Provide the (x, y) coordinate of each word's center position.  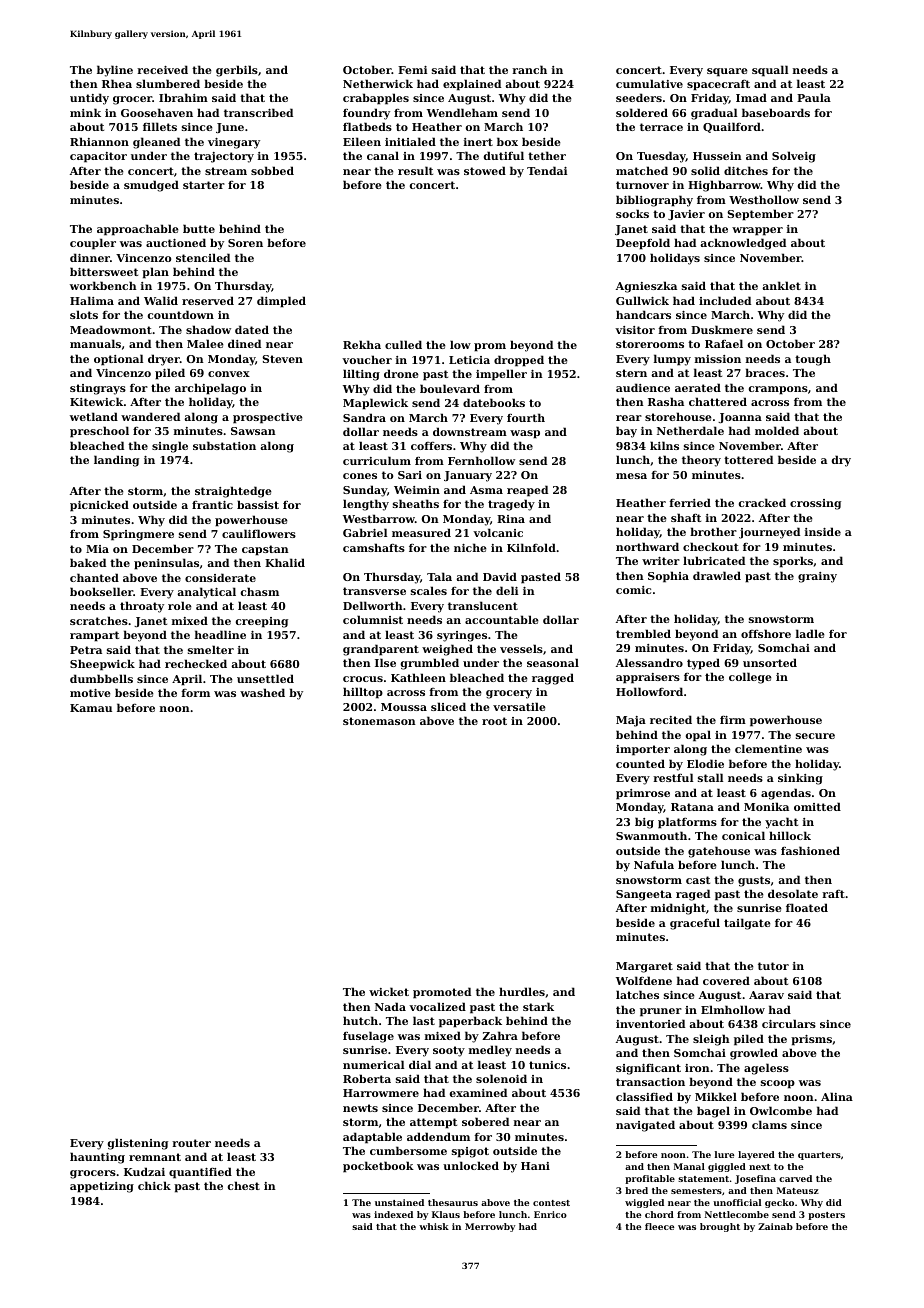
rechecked (196, 663)
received (162, 69)
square (727, 72)
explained (472, 85)
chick (154, 1185)
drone (401, 373)
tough (813, 360)
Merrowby (490, 1227)
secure (815, 736)
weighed (447, 650)
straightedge (233, 492)
